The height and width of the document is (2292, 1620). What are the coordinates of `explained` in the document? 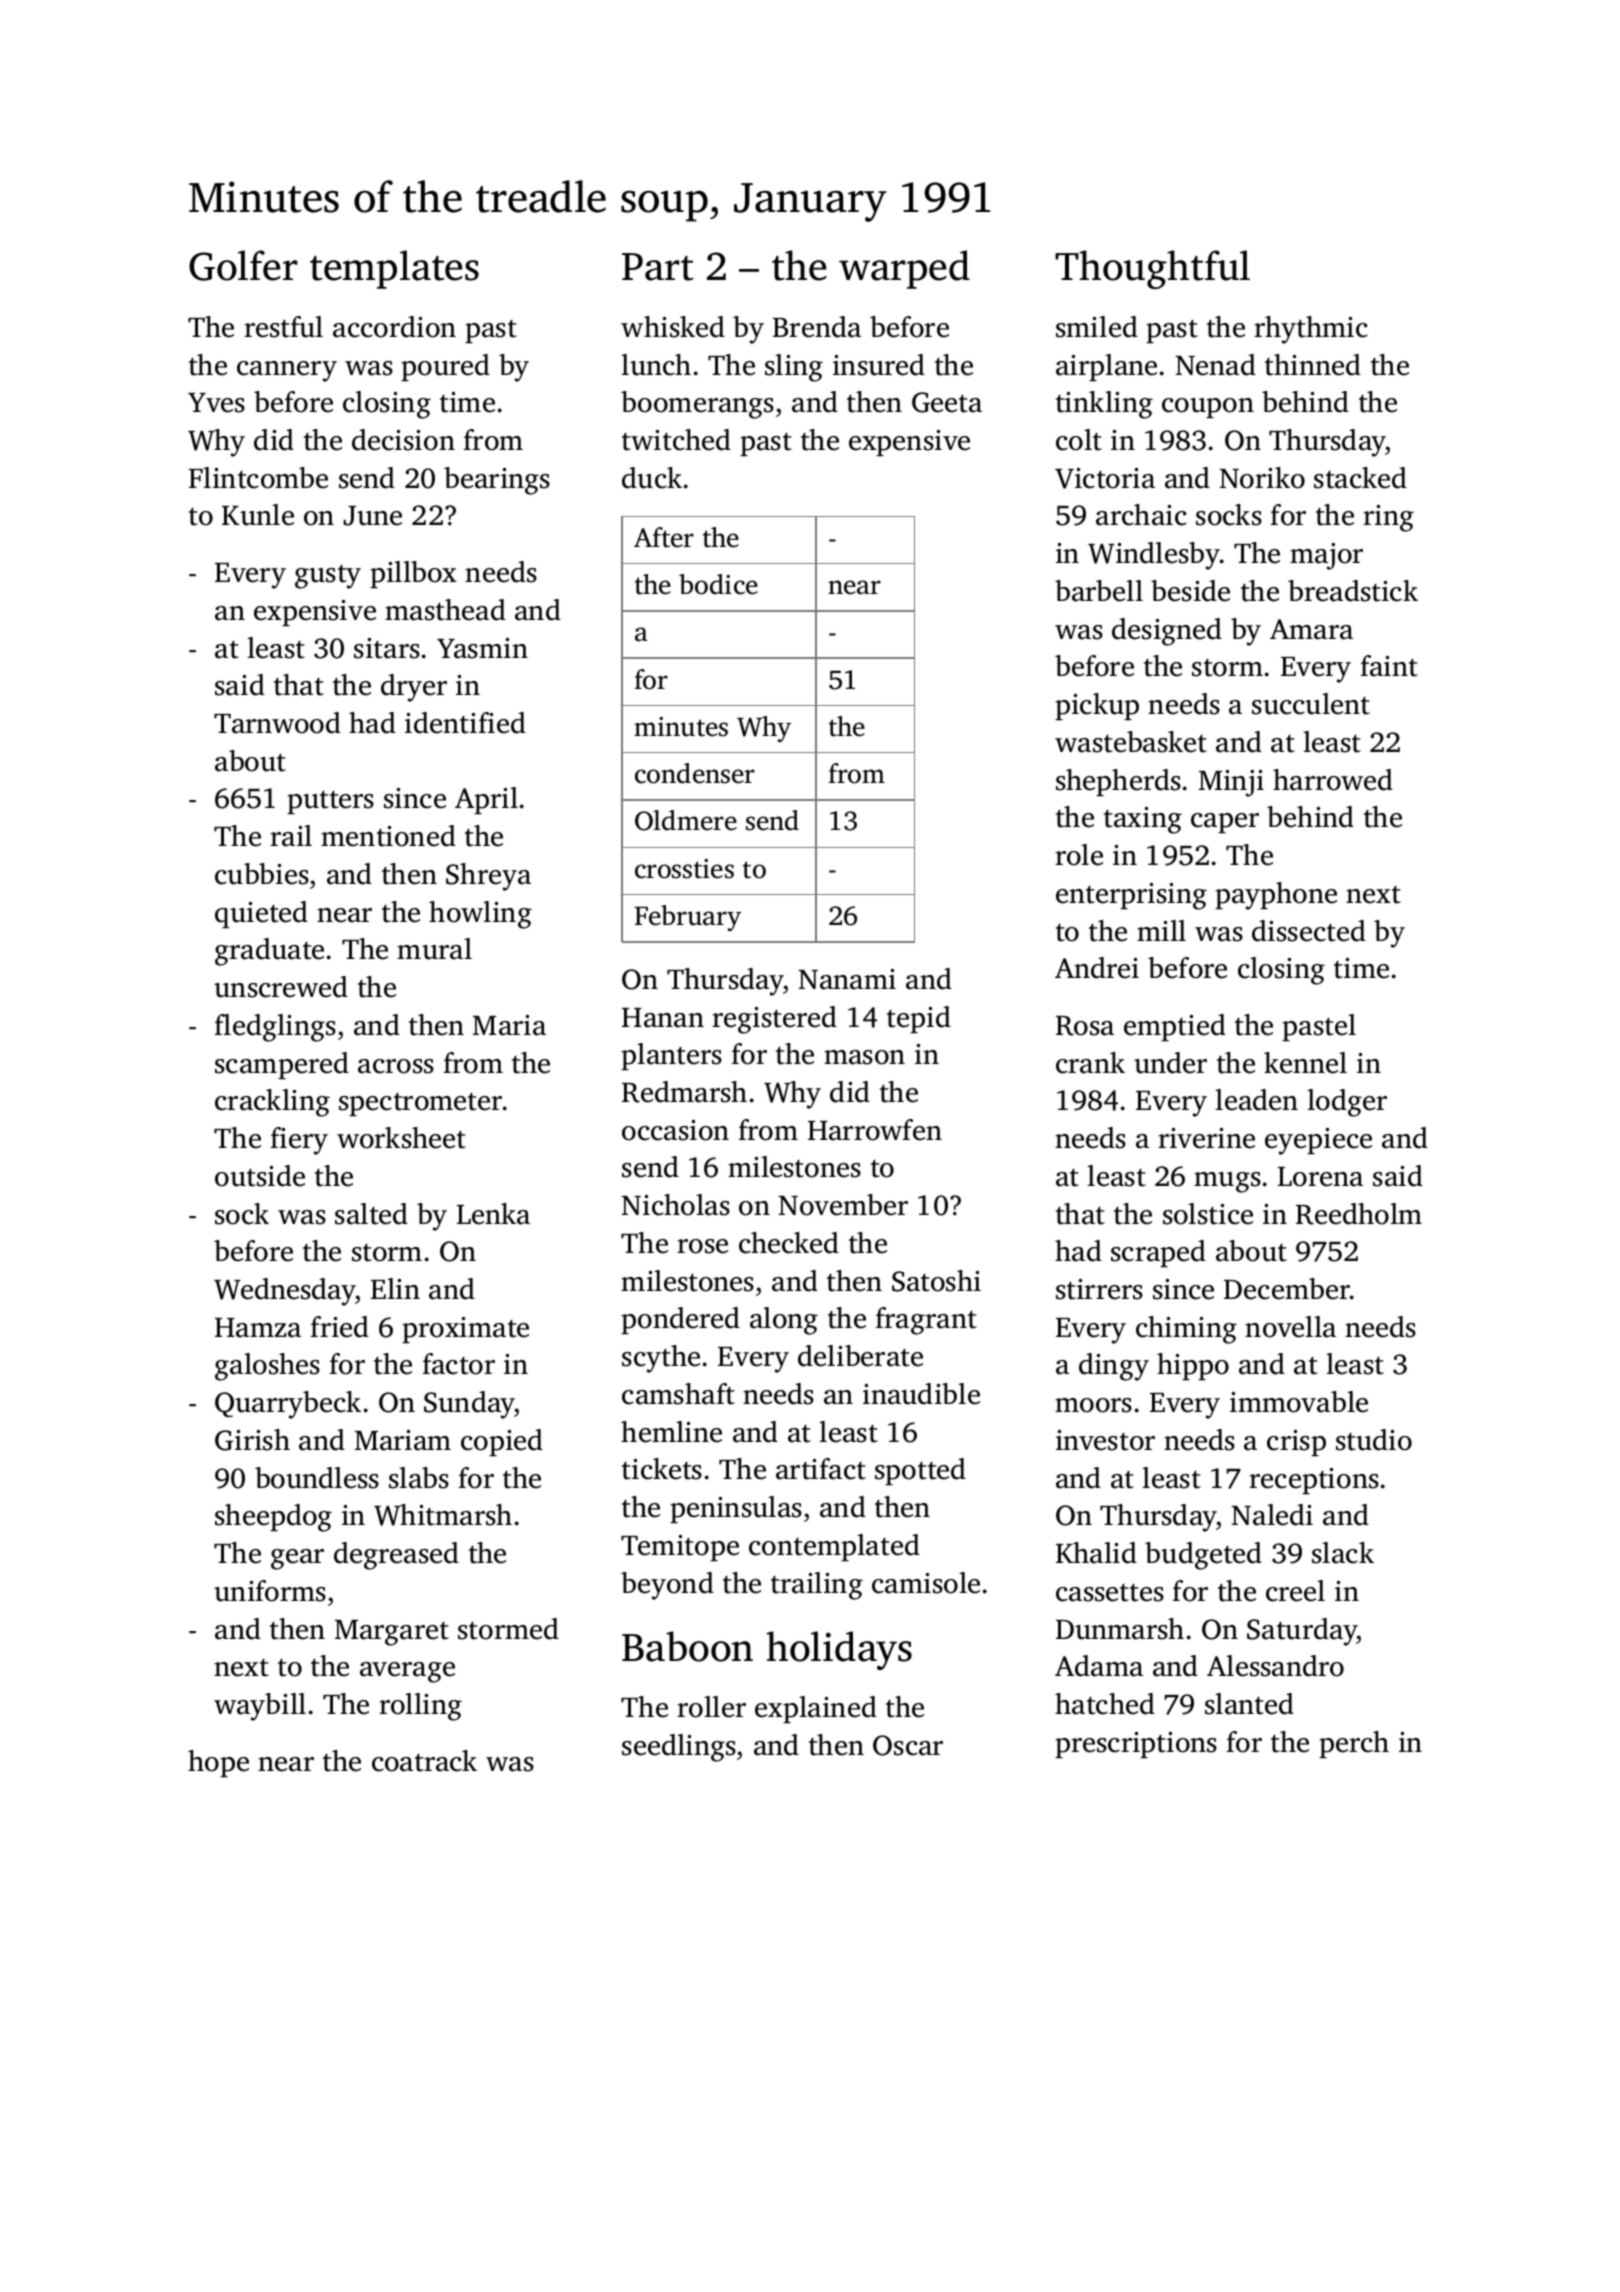 It's located at (816, 1709).
